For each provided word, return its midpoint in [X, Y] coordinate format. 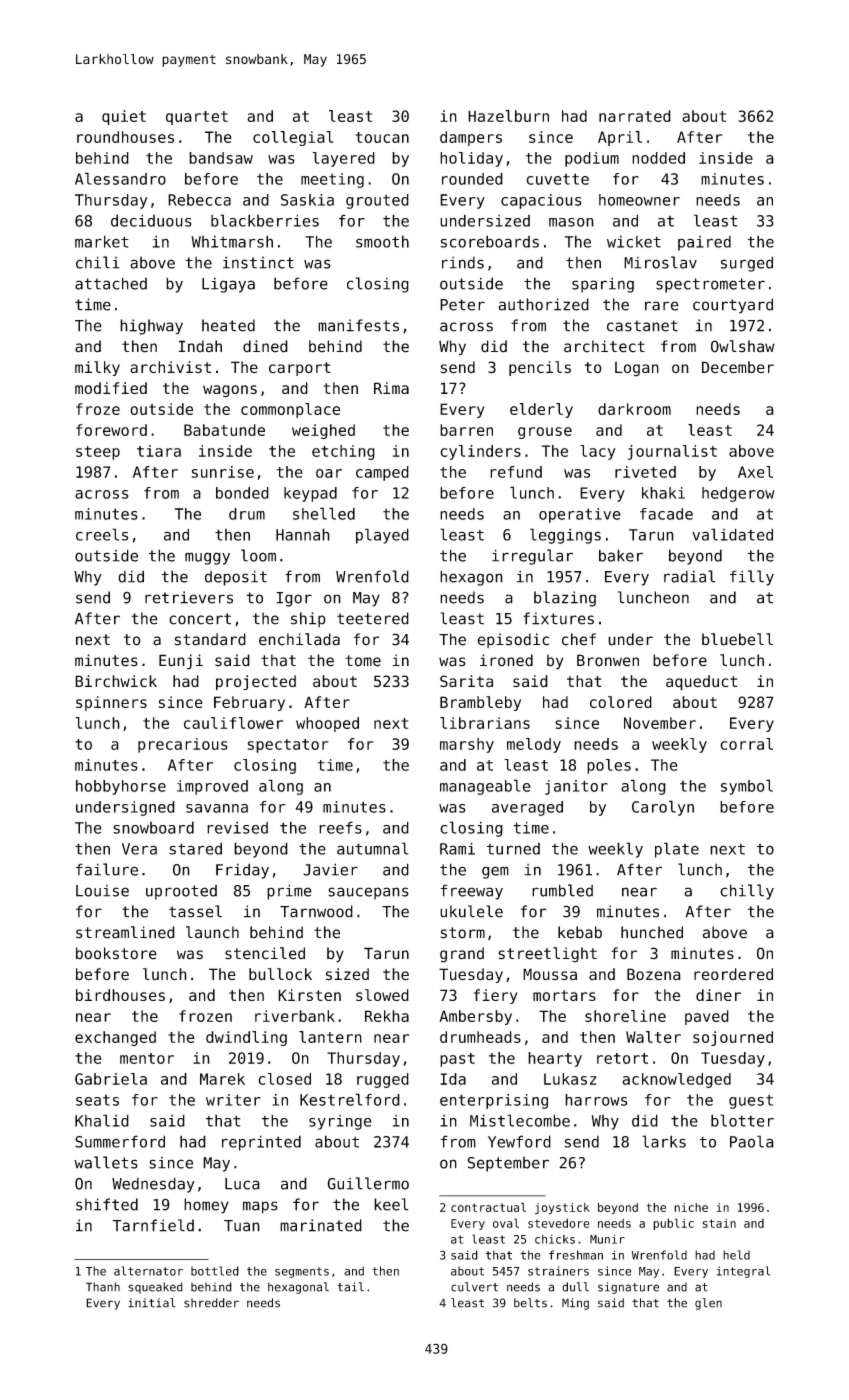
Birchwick [116, 681]
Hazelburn [508, 116]
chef [579, 639]
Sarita [466, 681]
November [660, 723]
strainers [558, 1271]
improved [212, 787]
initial [151, 1303]
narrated [635, 116]
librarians [485, 723]
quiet [124, 117]
